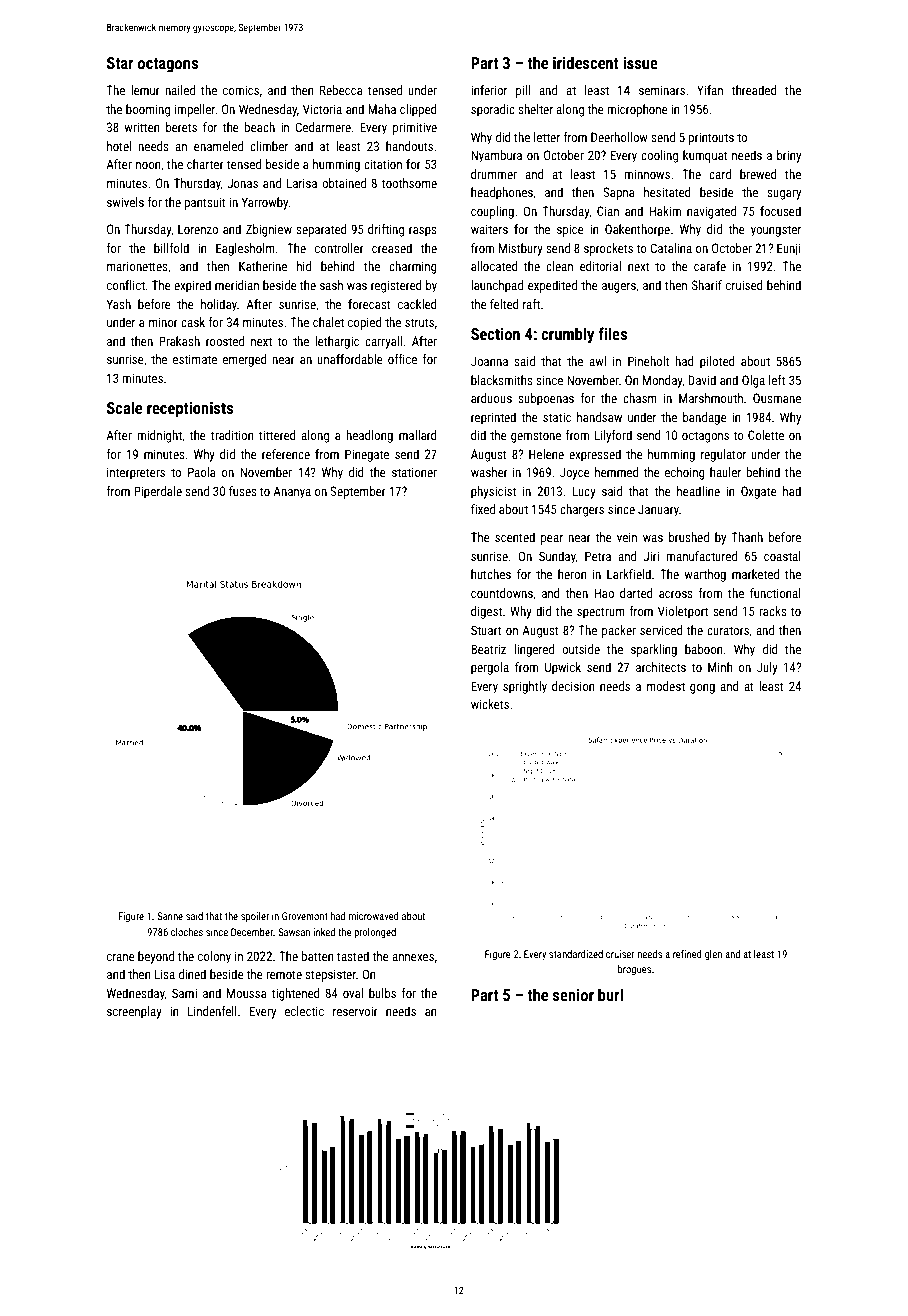 The width and height of the document is (908, 1316). Describe the element at coordinates (573, 995) in the document. I see `senior` at that location.
